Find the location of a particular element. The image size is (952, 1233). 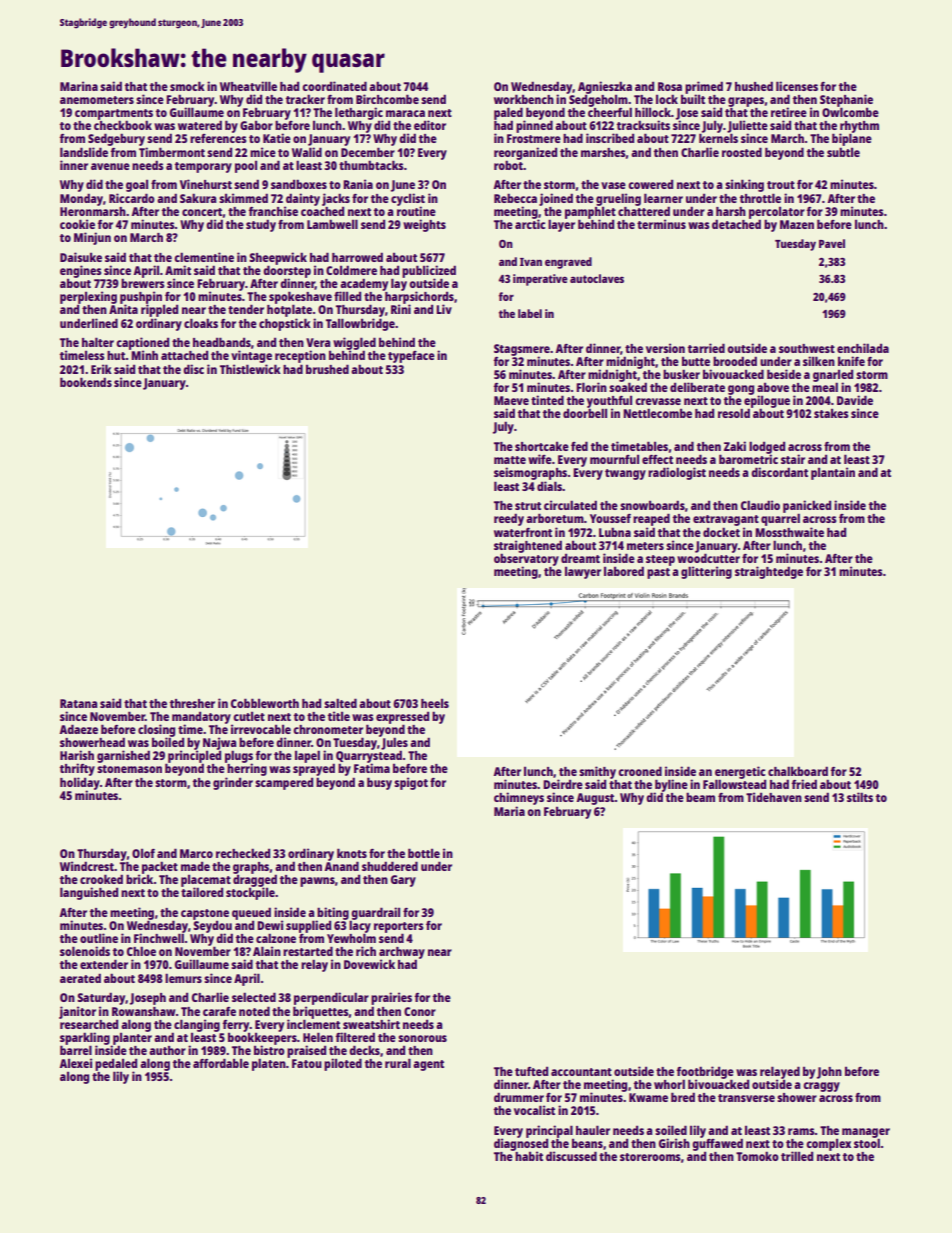

Harish is located at coordinates (77, 755).
